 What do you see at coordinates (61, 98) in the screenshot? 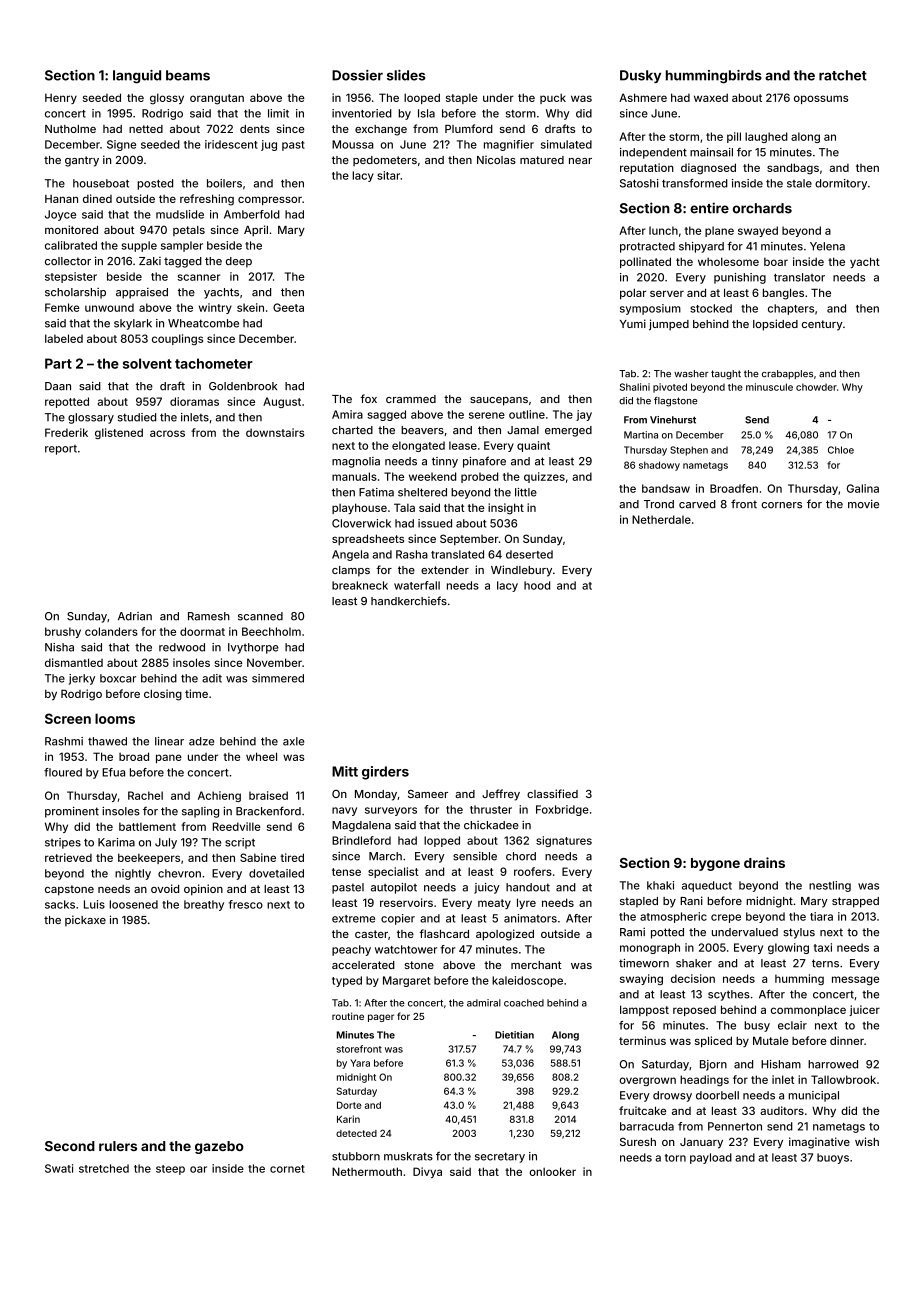
I see `Henry` at bounding box center [61, 98].
